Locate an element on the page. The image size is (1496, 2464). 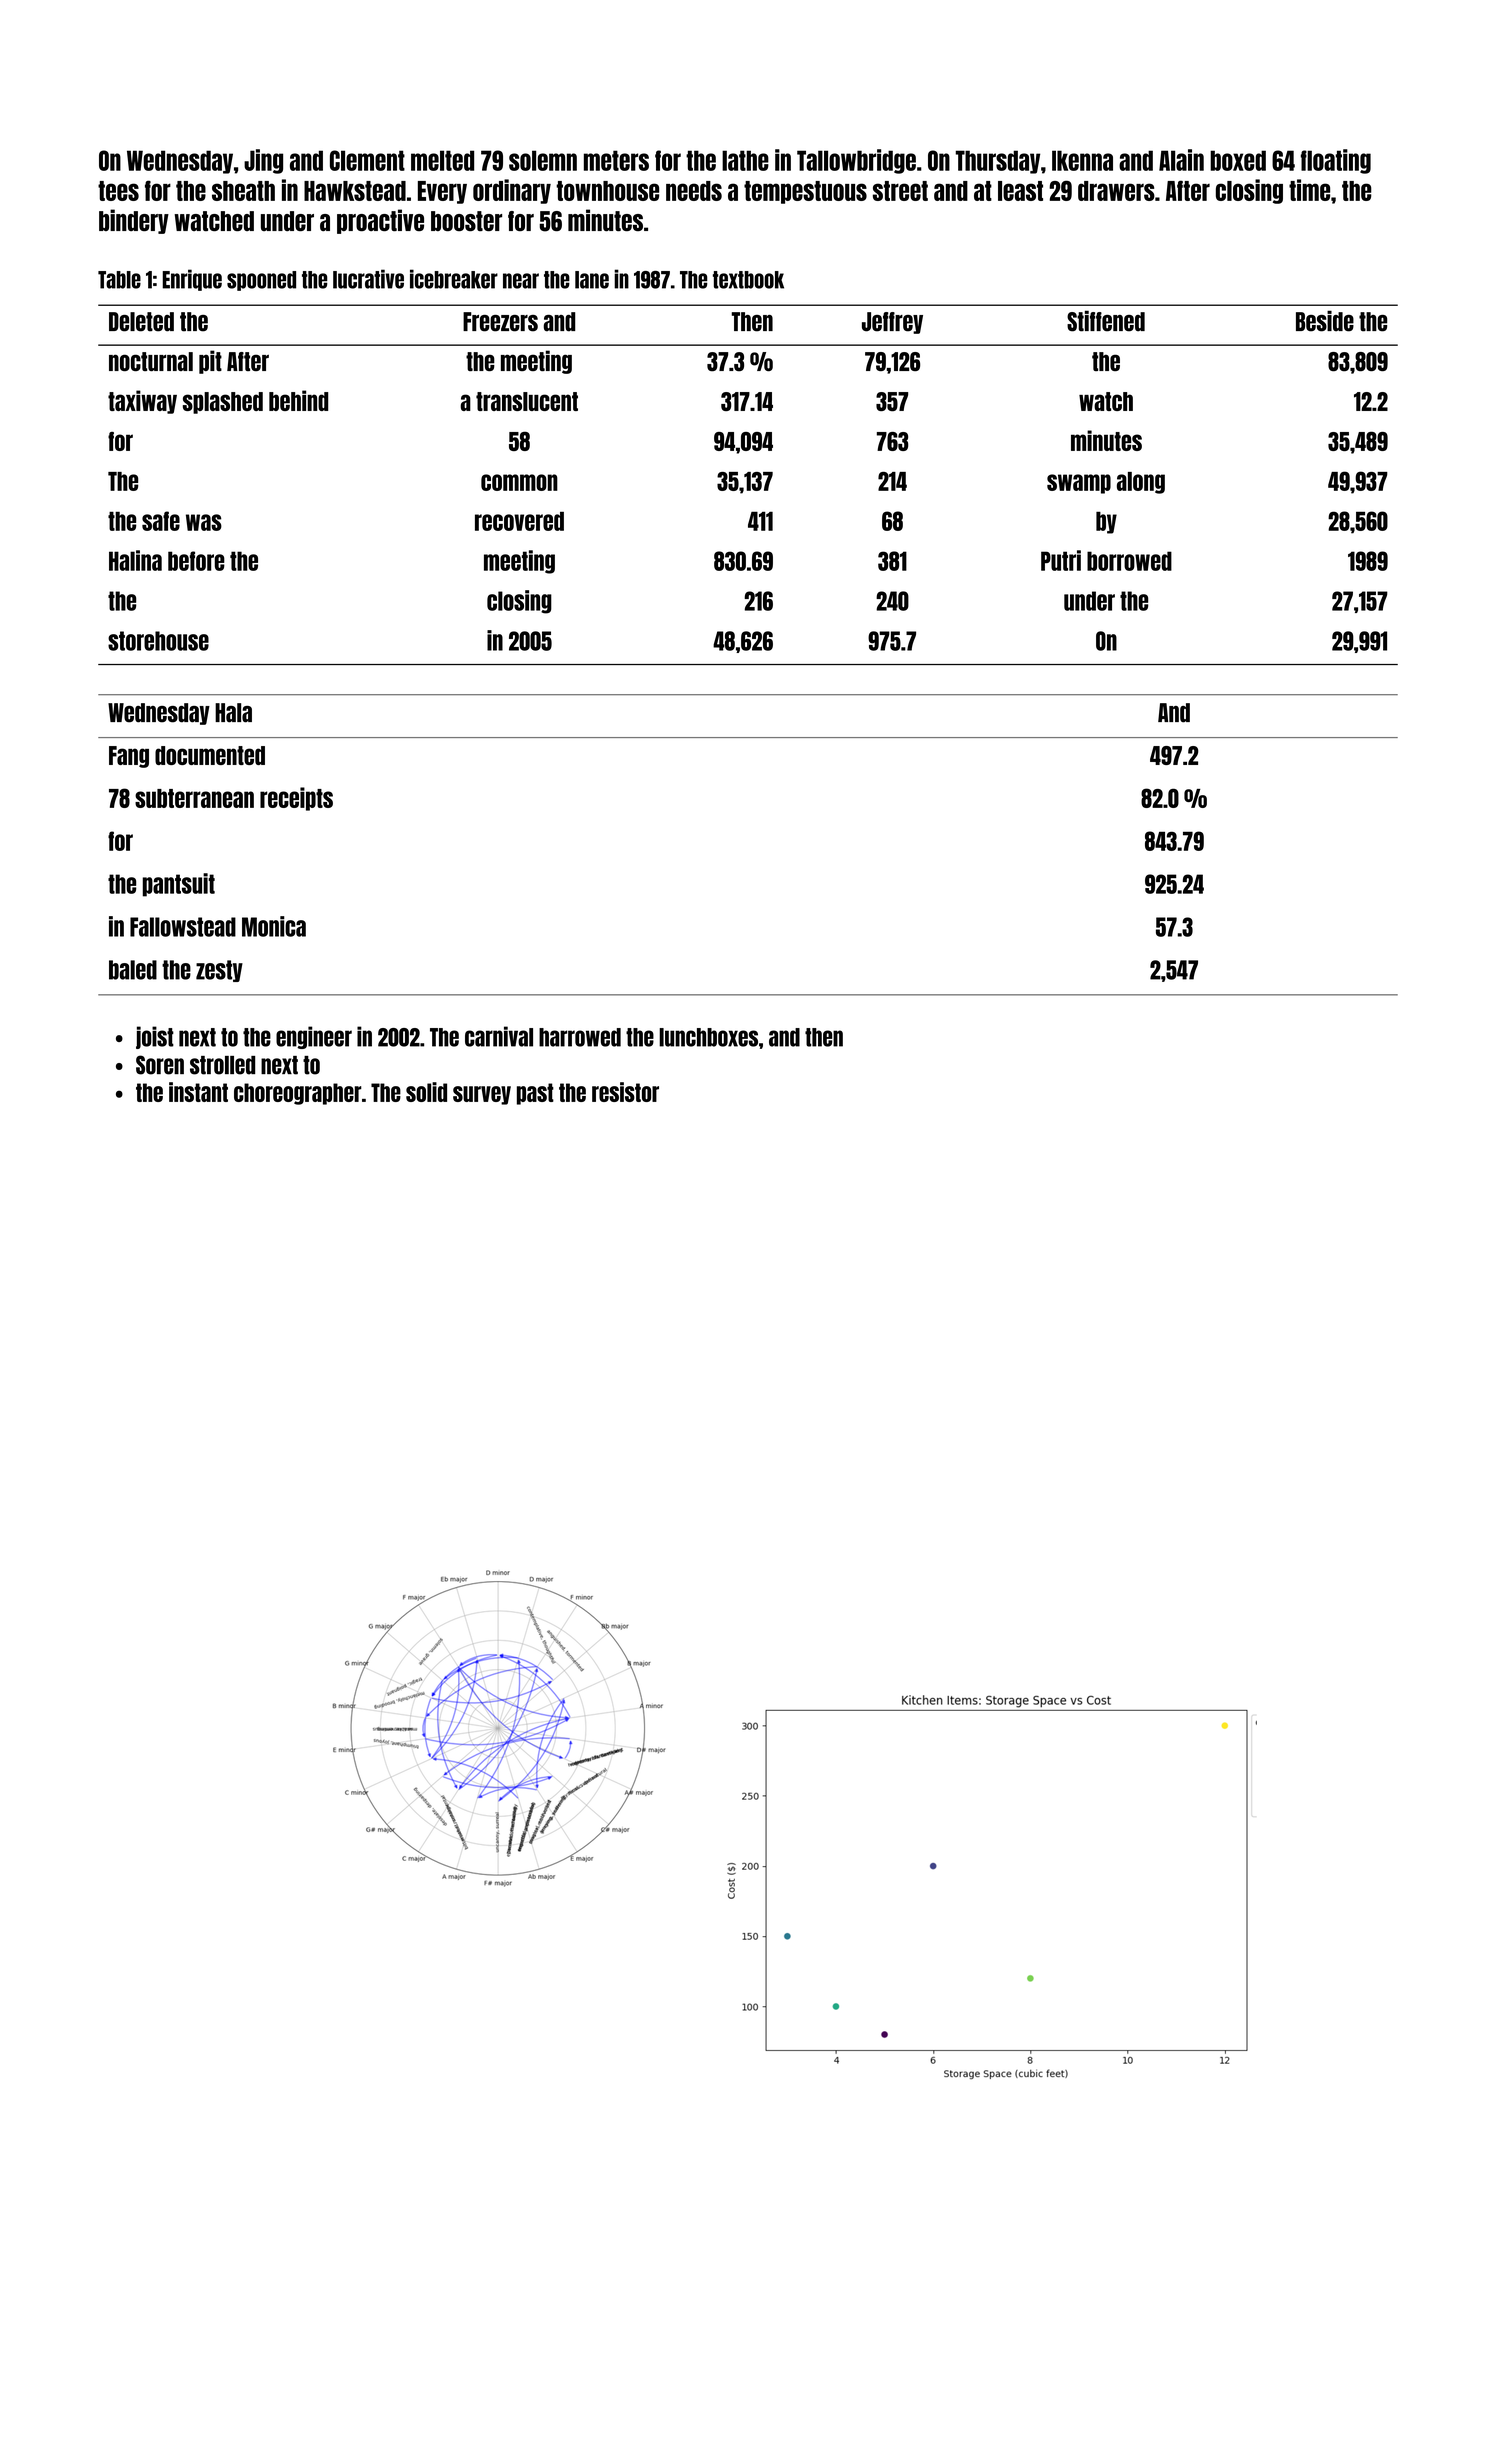
sheath is located at coordinates (243, 191).
